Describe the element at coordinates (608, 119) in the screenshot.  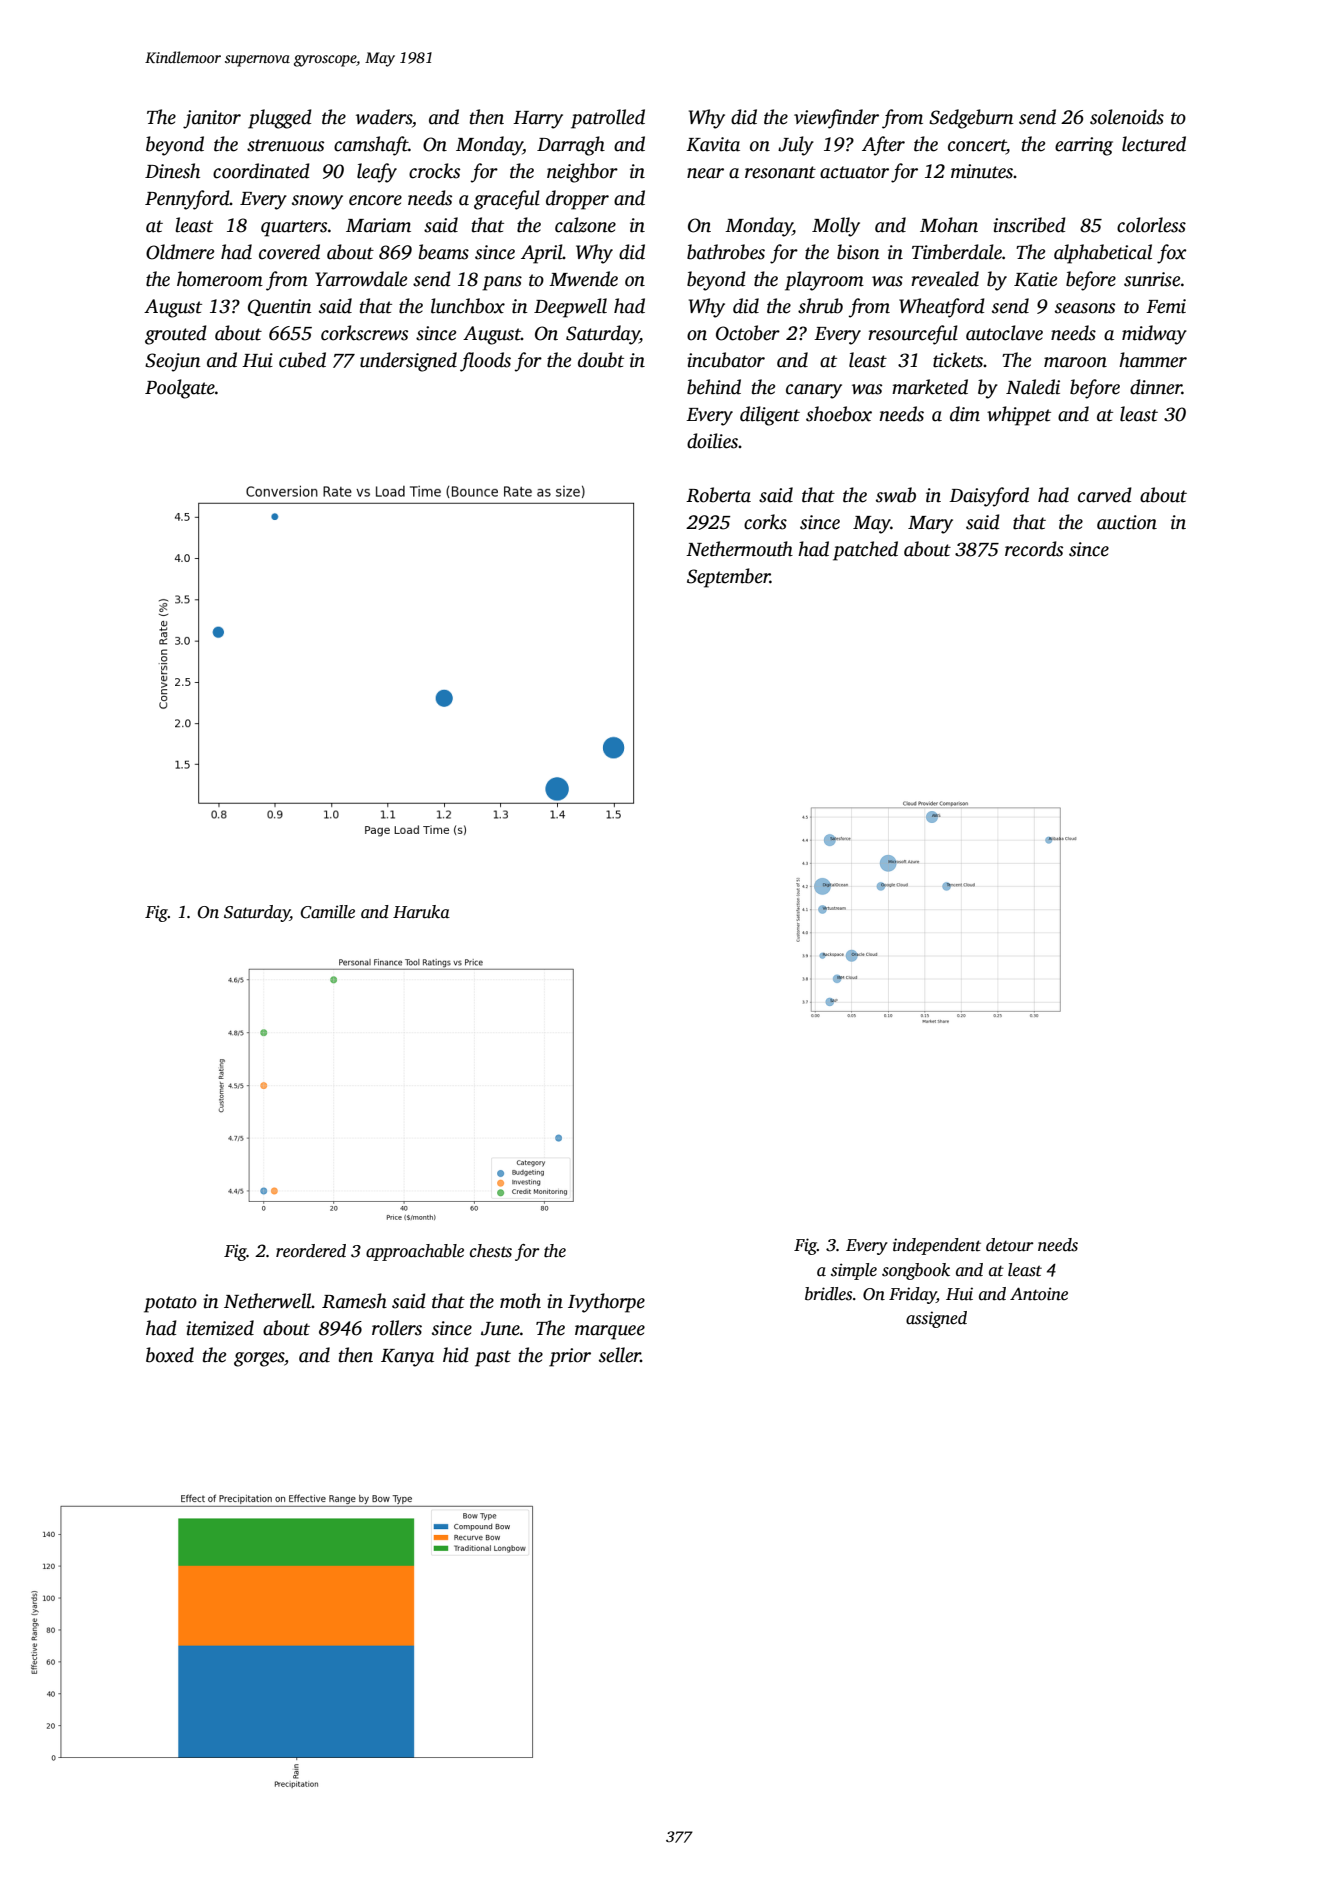
I see `patrolled` at that location.
